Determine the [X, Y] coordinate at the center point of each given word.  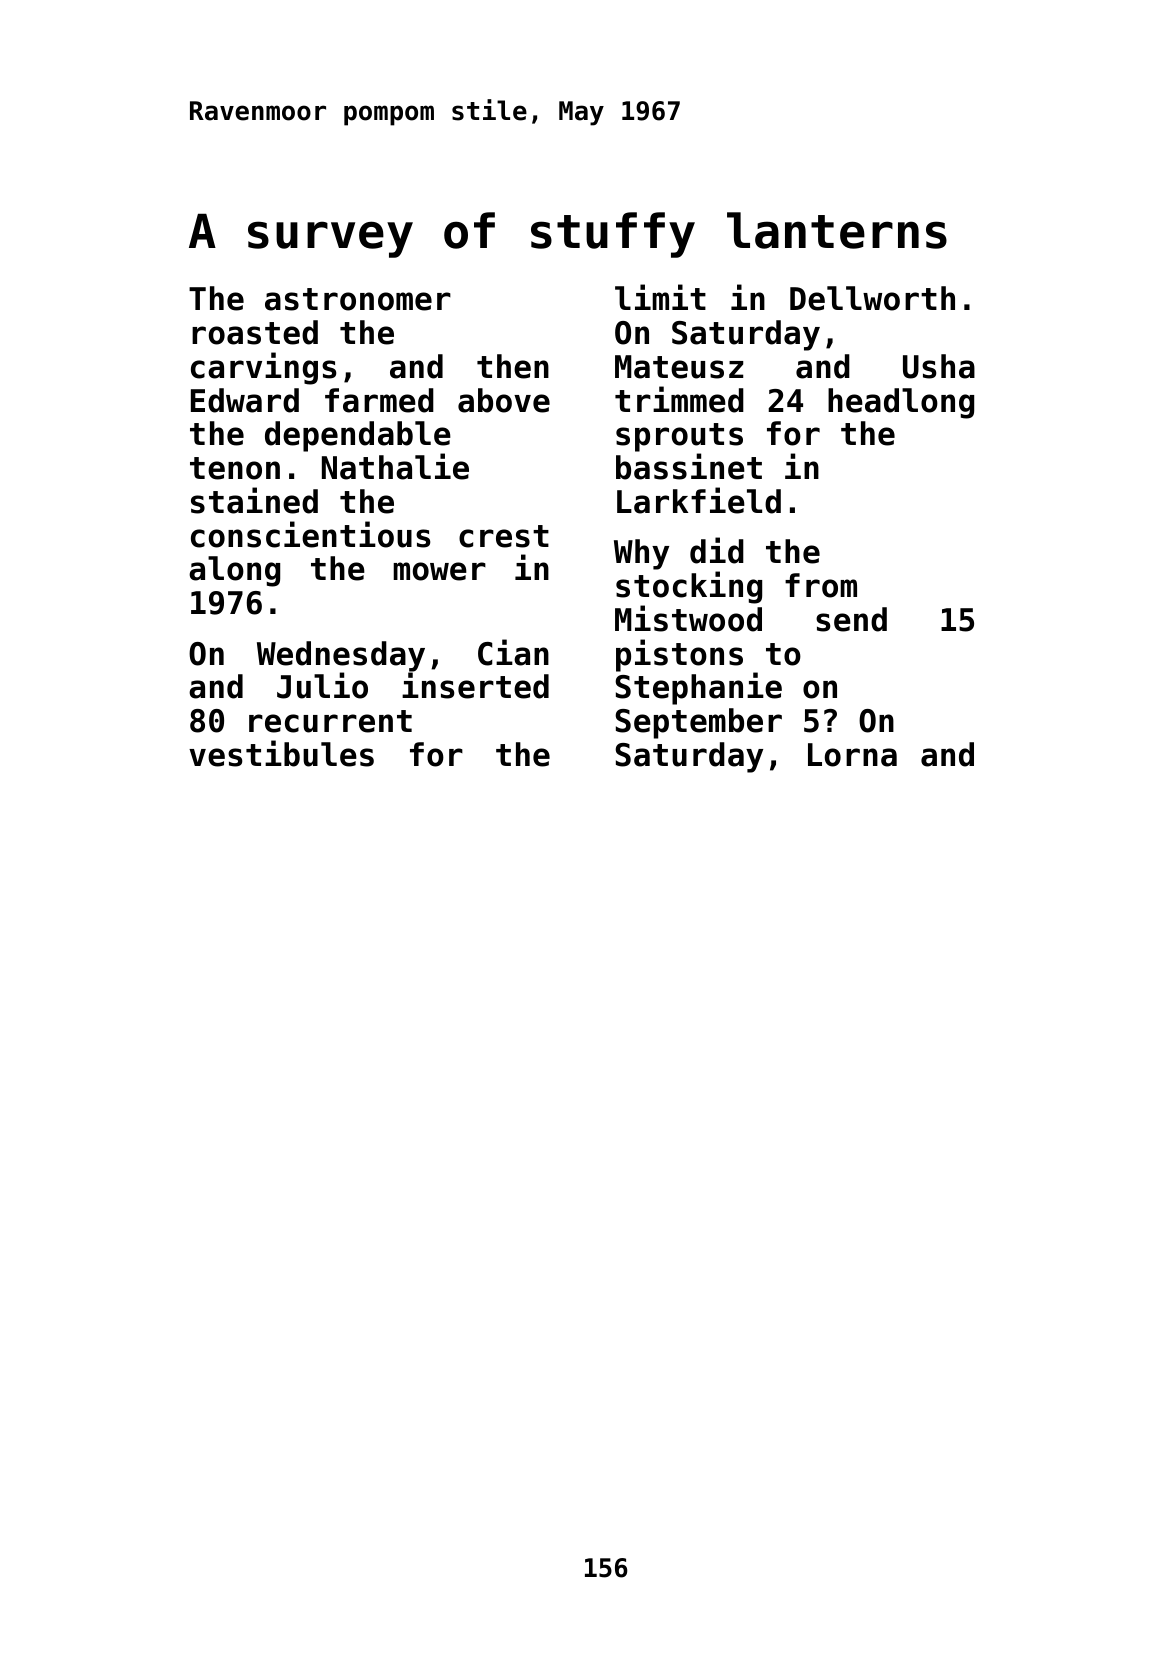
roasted [255, 332]
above [504, 400]
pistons [679, 655]
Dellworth [872, 298]
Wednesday [341, 657]
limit [660, 297]
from [821, 585]
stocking [689, 587]
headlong [901, 403]
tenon [235, 468]
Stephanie [698, 689]
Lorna [852, 755]
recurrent [330, 721]
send [851, 619]
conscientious [310, 534]
